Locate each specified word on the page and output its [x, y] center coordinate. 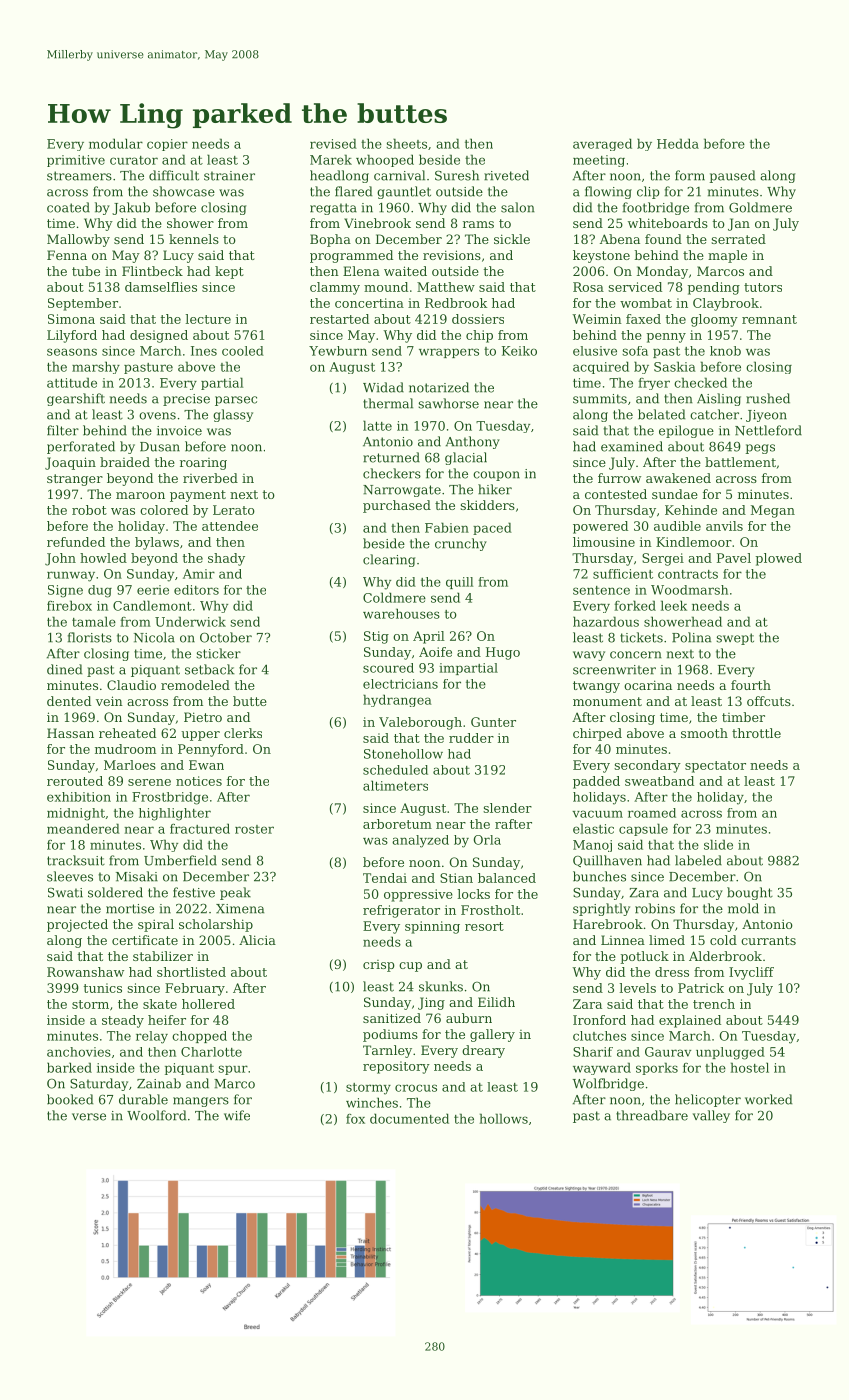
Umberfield [180, 860]
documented [409, 1118]
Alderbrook [725, 956]
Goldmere [760, 207]
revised [333, 143]
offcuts [769, 701]
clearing [389, 560]
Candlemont [152, 605]
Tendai [385, 878]
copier [167, 145]
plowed [778, 559]
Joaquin [70, 463]
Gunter [493, 722]
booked [70, 1099]
